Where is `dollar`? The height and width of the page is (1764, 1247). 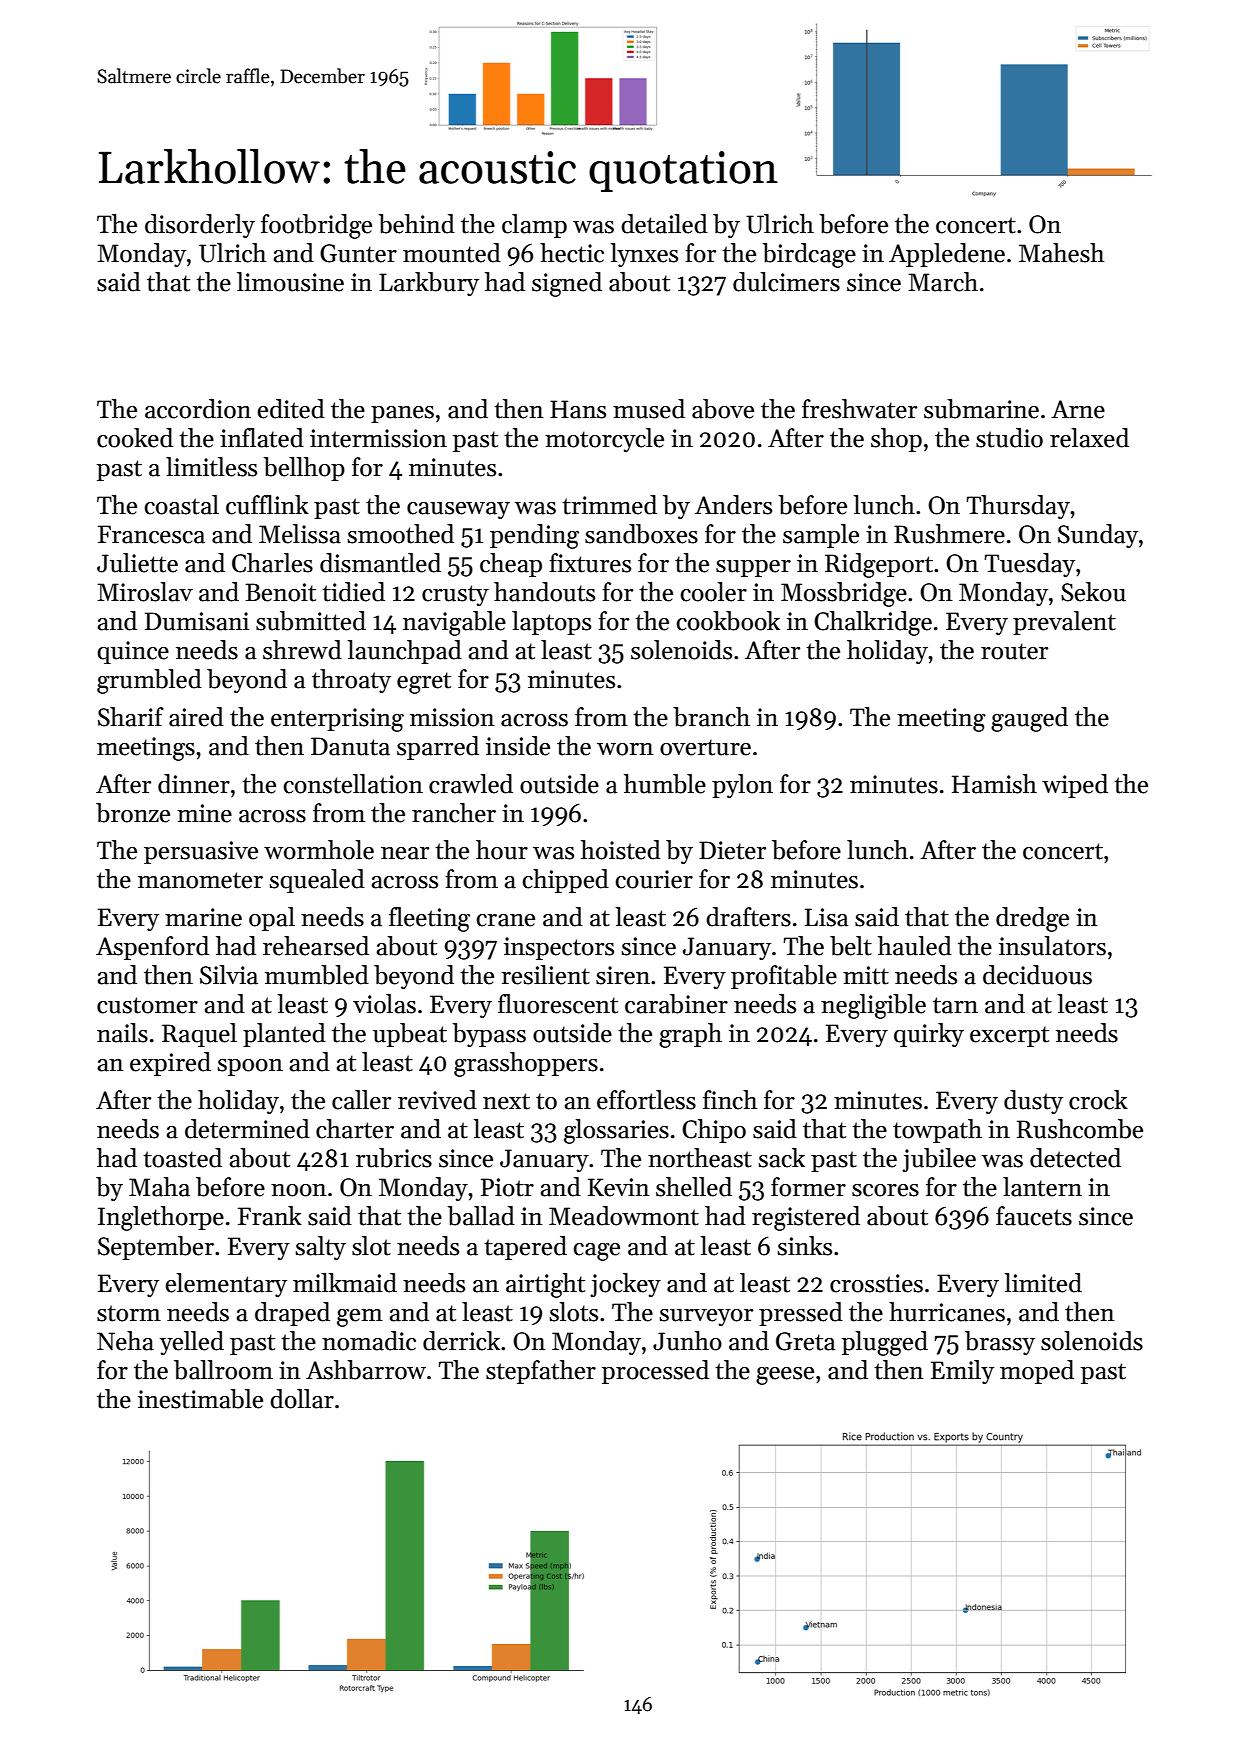 dollar is located at coordinates (302, 1399).
